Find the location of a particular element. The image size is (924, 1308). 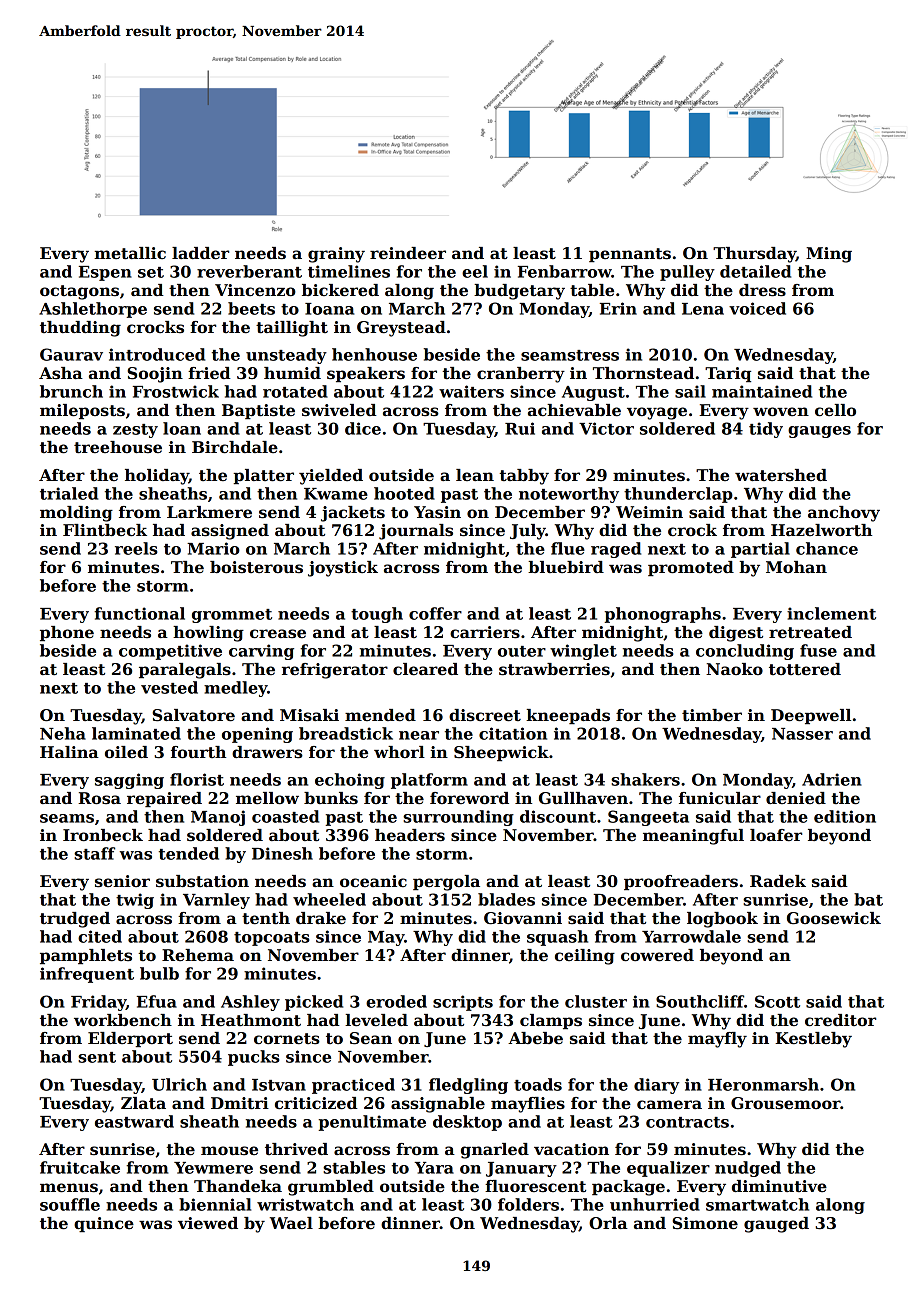

ceiling is located at coordinates (585, 957).
